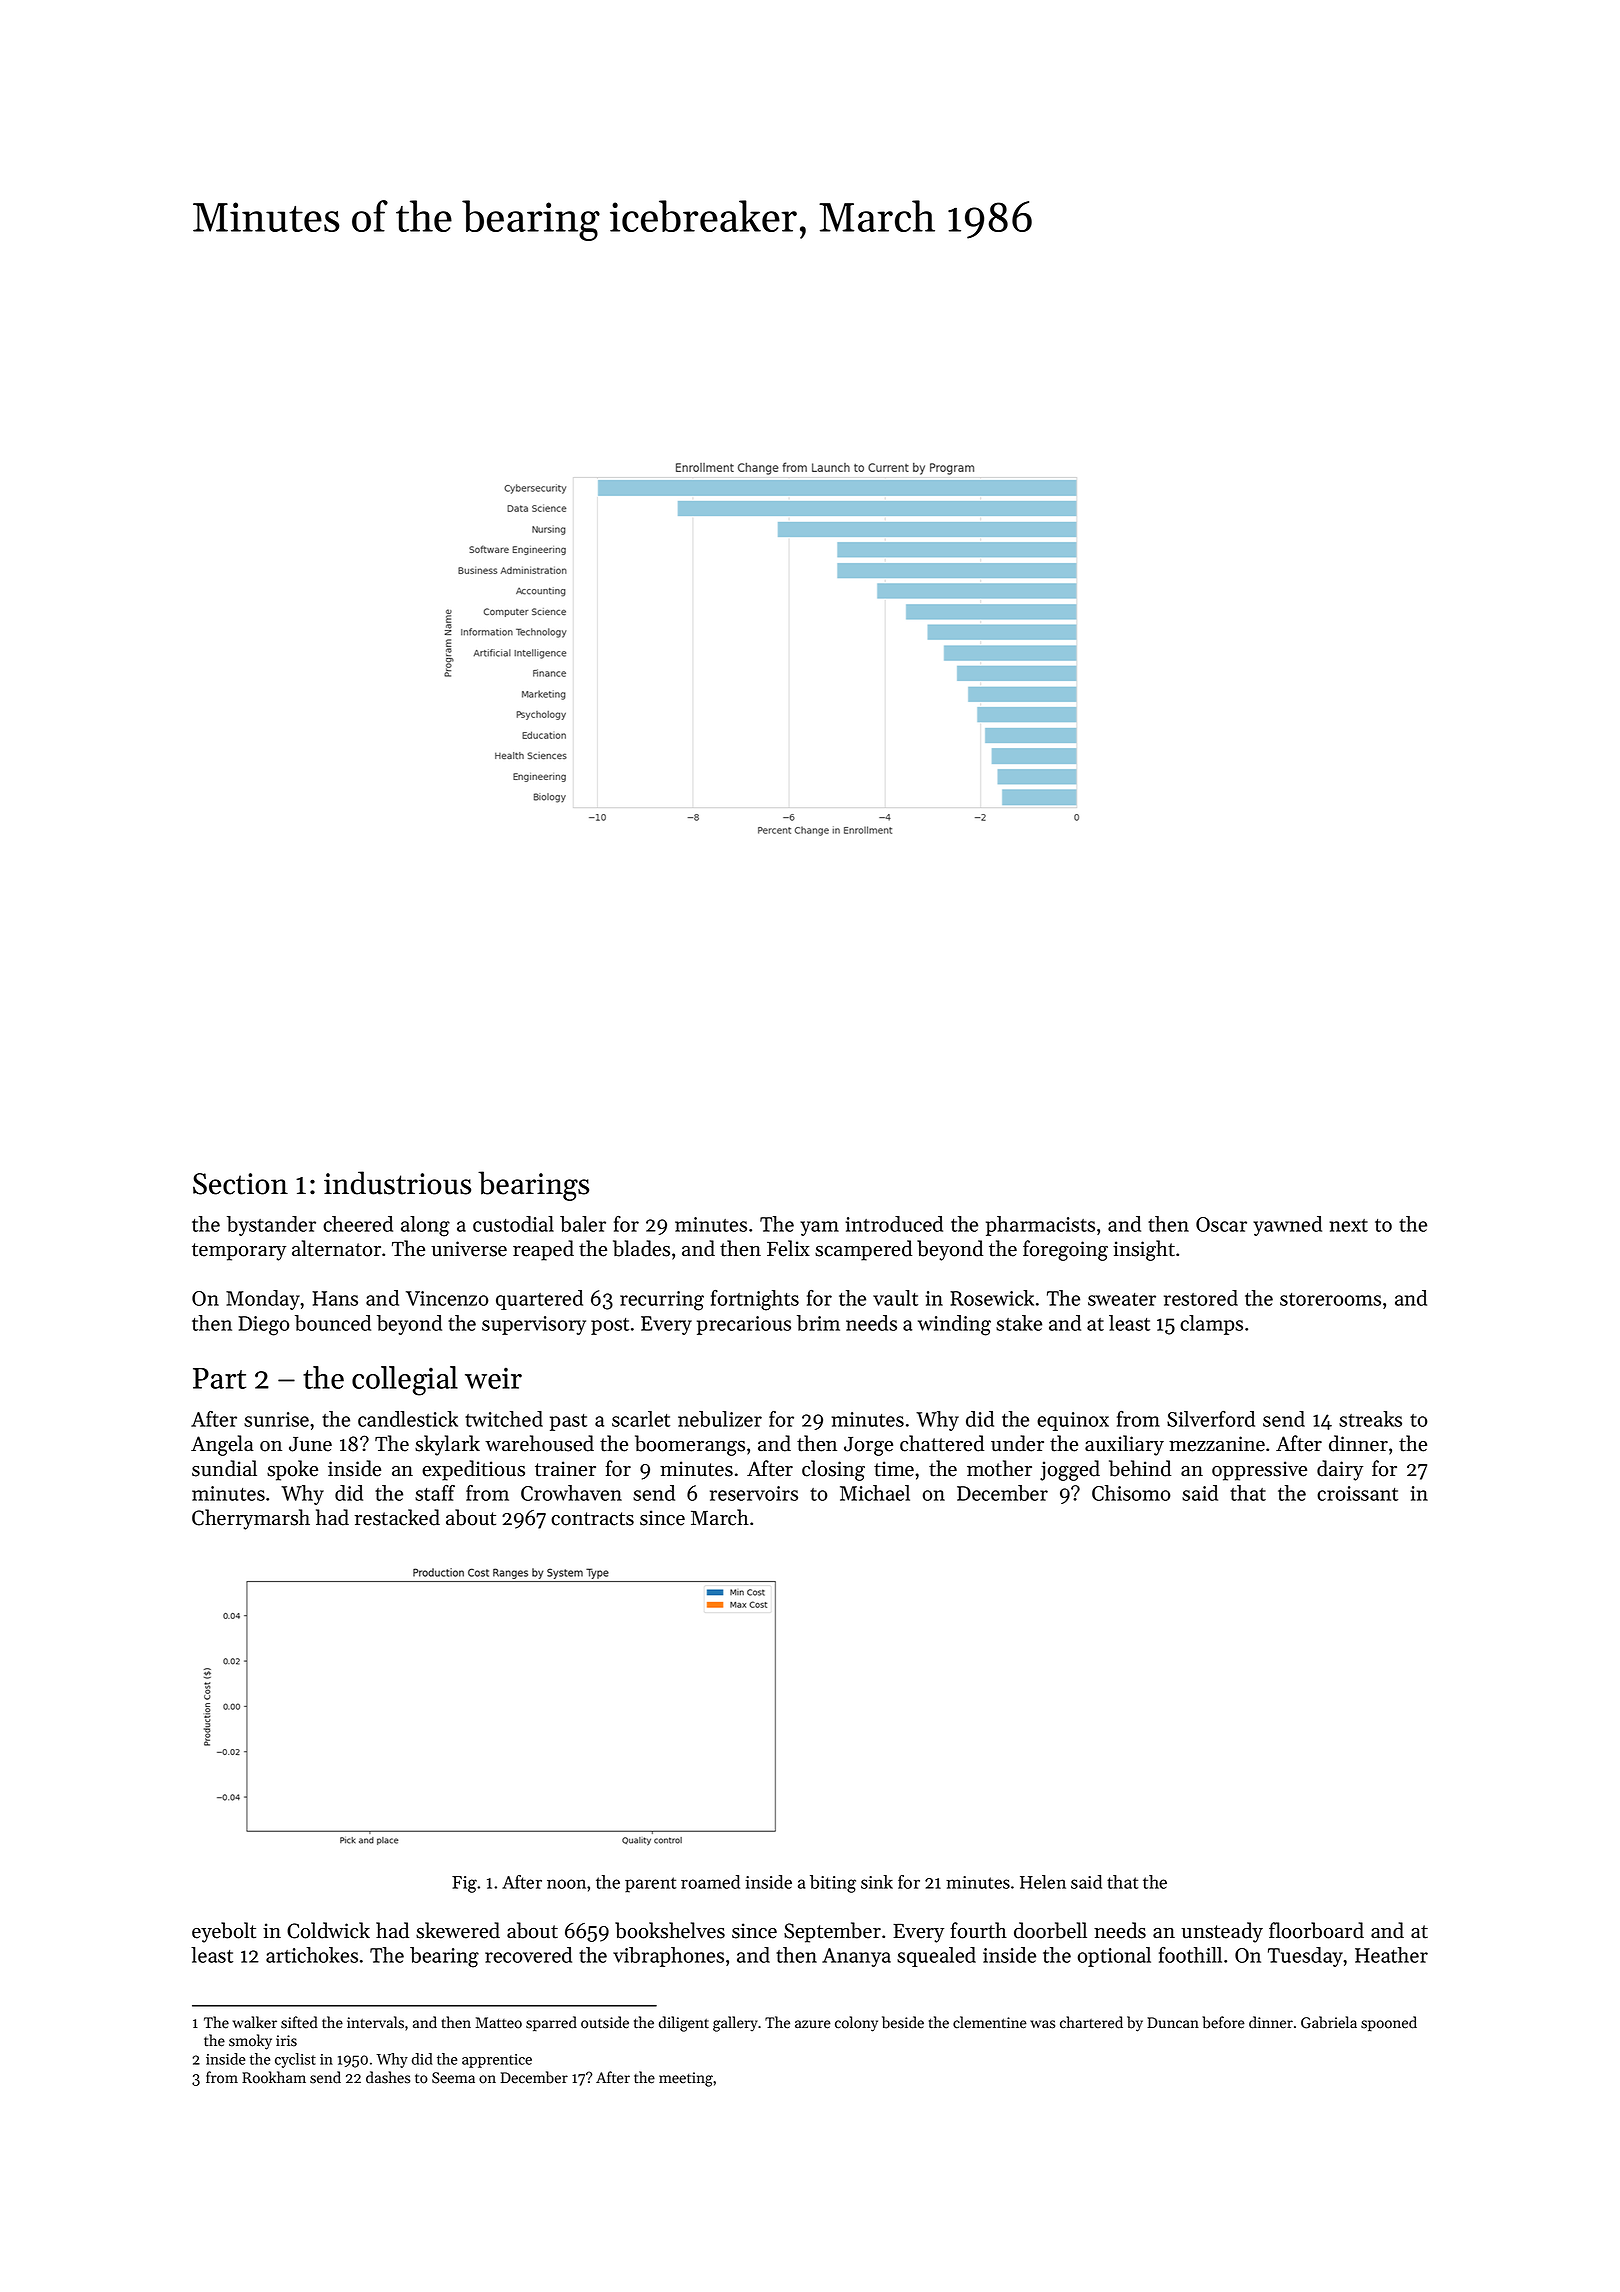  What do you see at coordinates (735, 2024) in the image?
I see `gallery` at bounding box center [735, 2024].
